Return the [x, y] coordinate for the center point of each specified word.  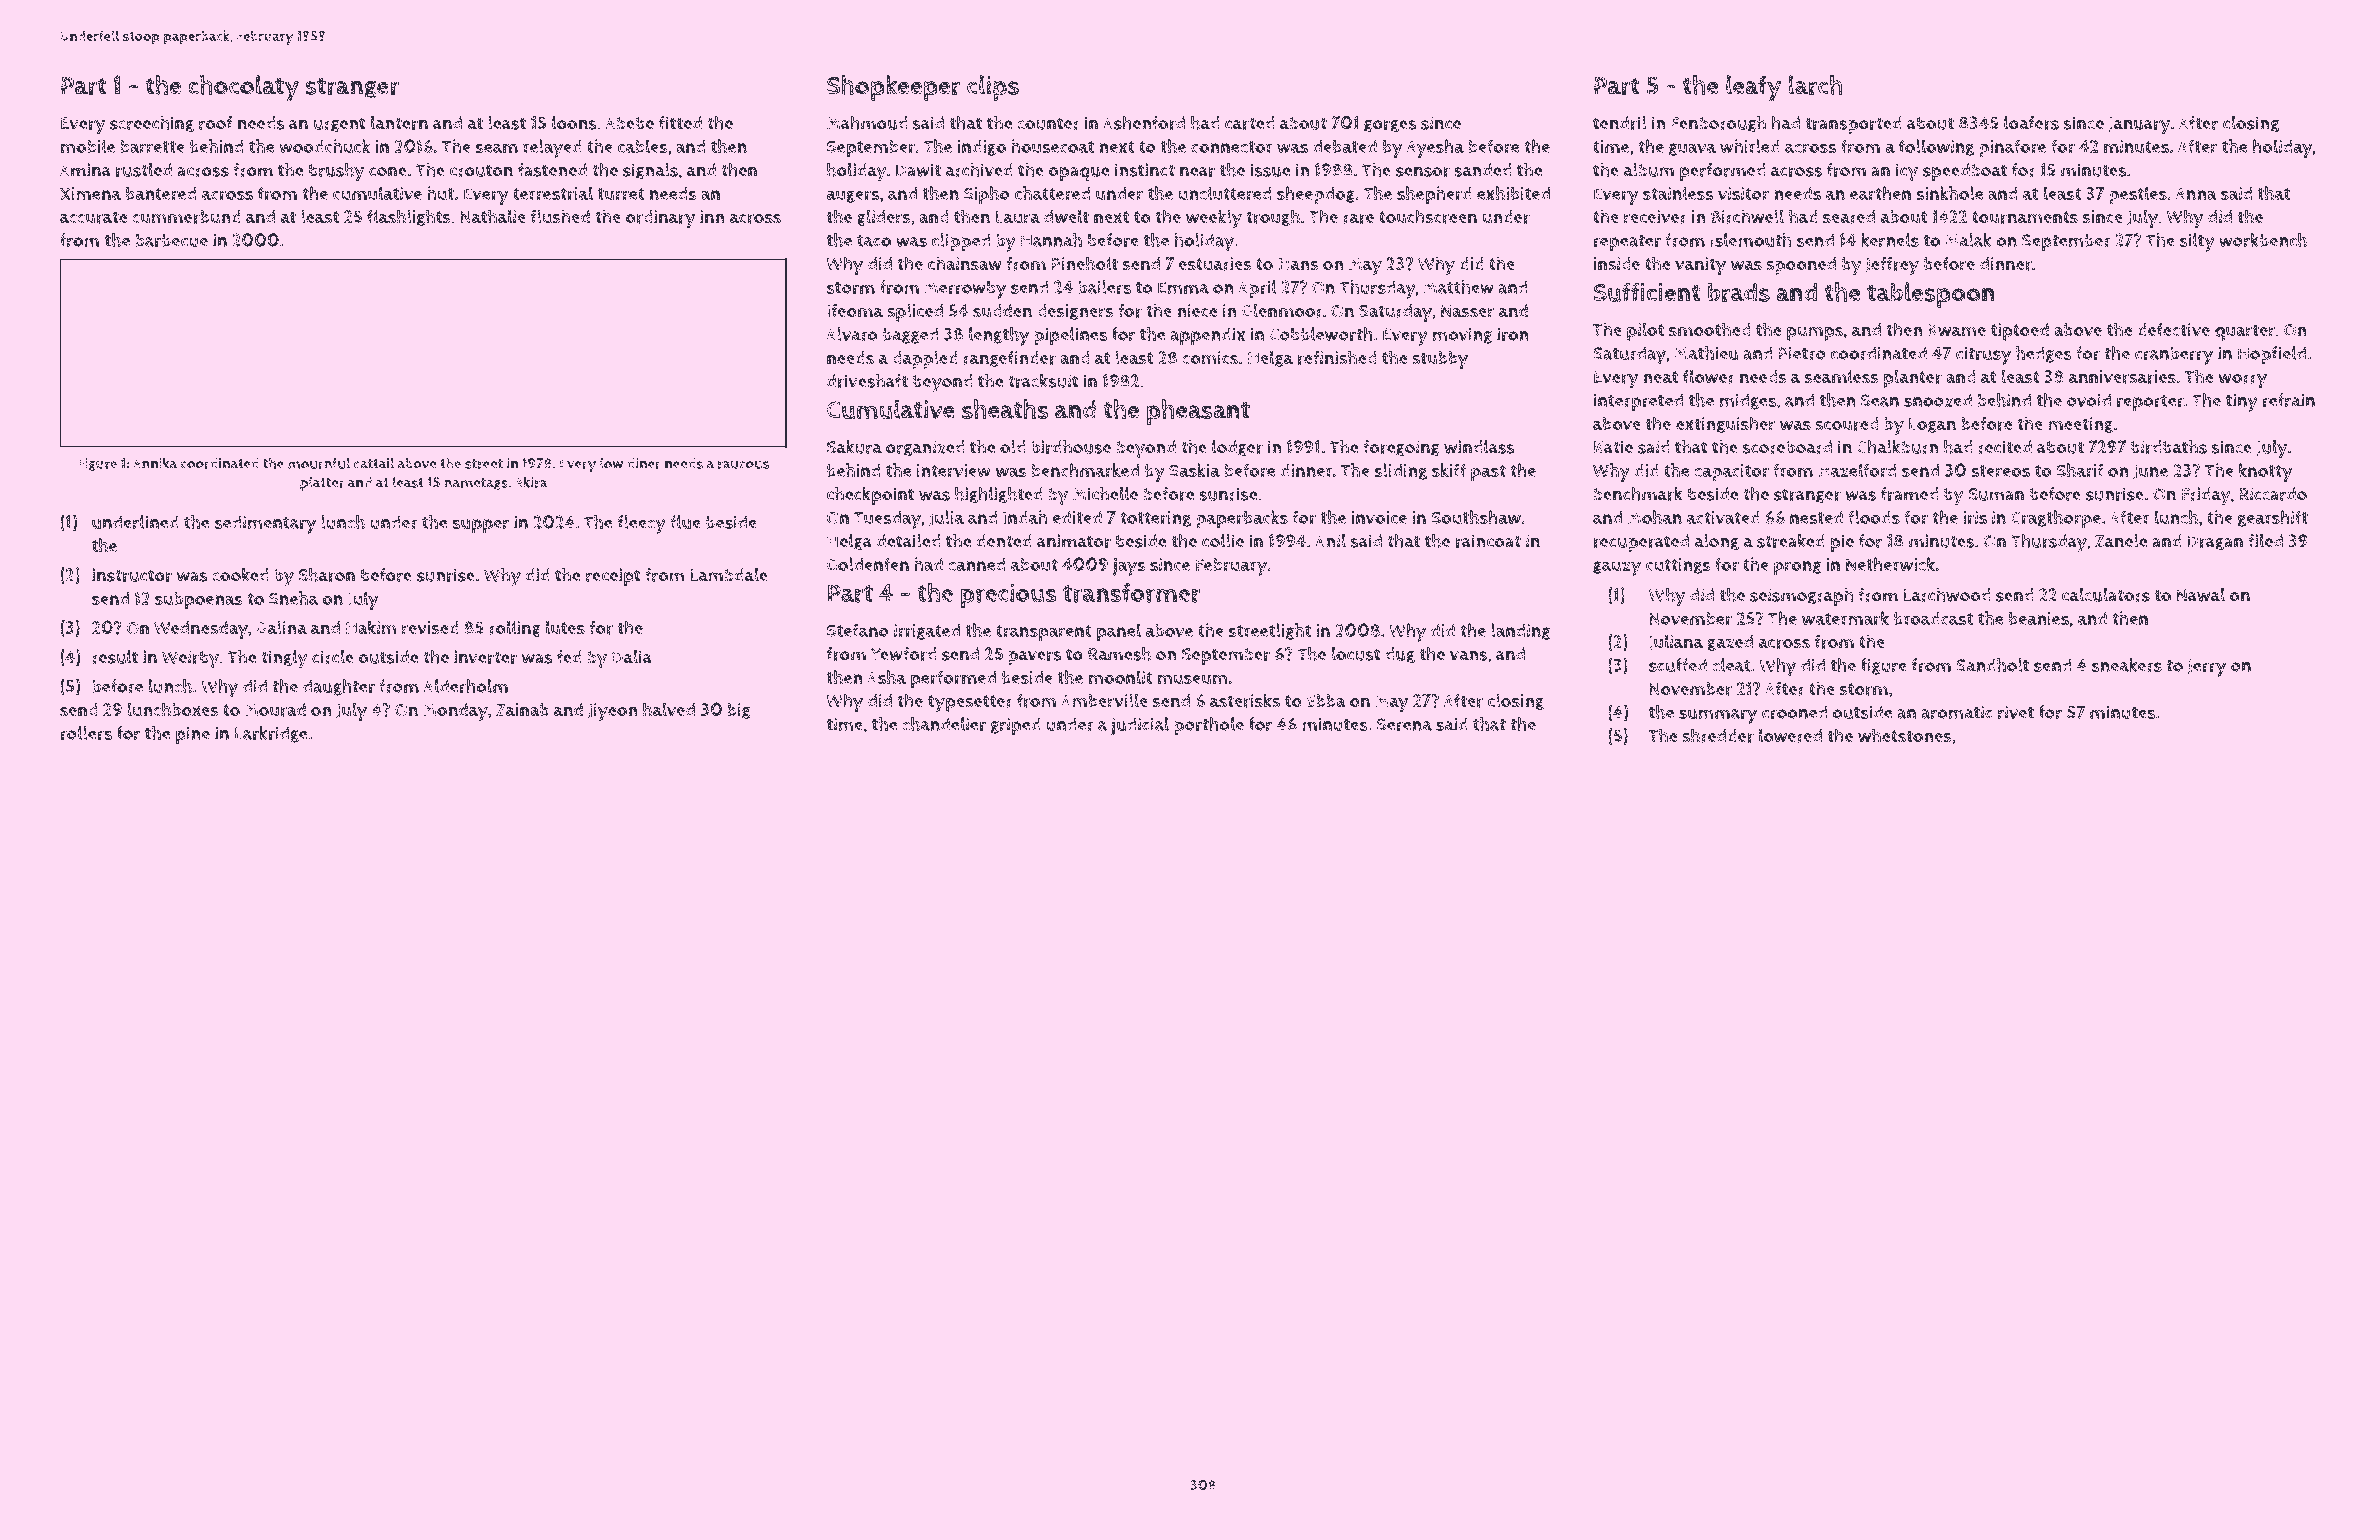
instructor [132, 575]
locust [1356, 654]
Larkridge [271, 734]
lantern [399, 123]
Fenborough [1718, 124]
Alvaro [852, 334]
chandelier [944, 724]
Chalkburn [1898, 446]
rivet [2016, 712]
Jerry [2207, 668]
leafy [1753, 88]
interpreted [1638, 402]
